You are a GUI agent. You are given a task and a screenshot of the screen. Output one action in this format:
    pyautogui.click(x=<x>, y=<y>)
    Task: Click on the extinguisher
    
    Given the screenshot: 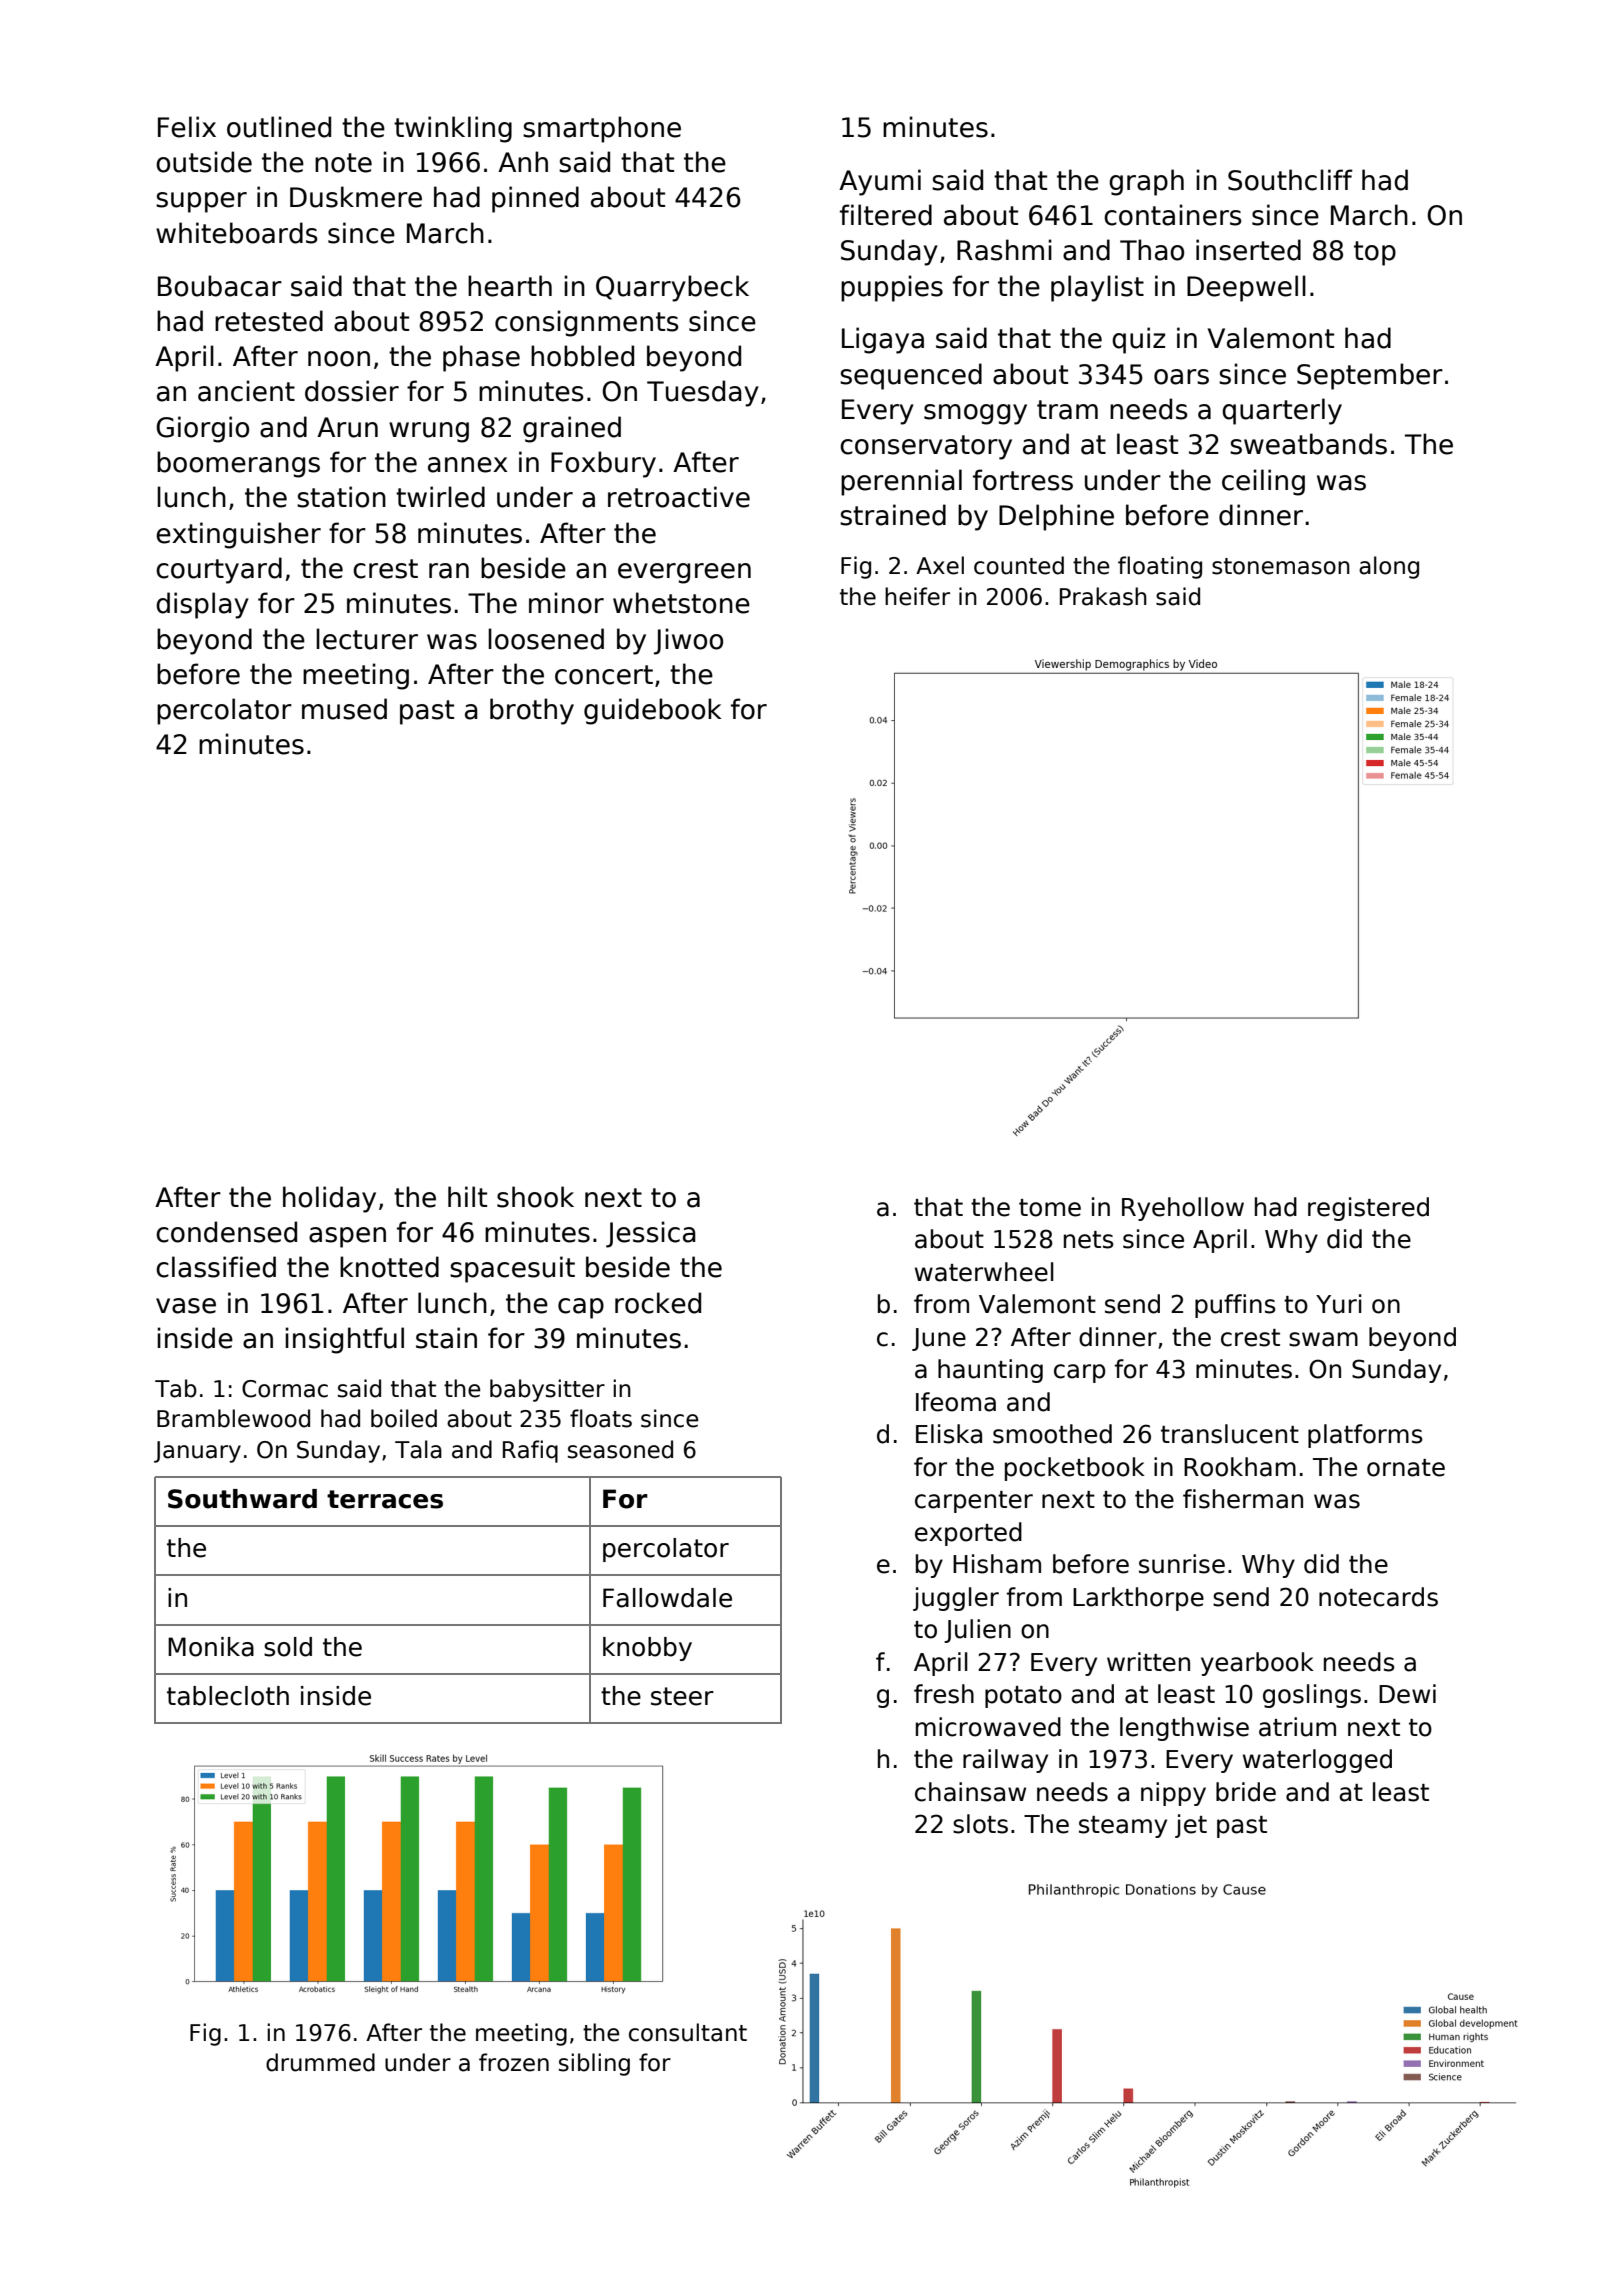 What is the action you would take?
    pyautogui.click(x=238, y=535)
